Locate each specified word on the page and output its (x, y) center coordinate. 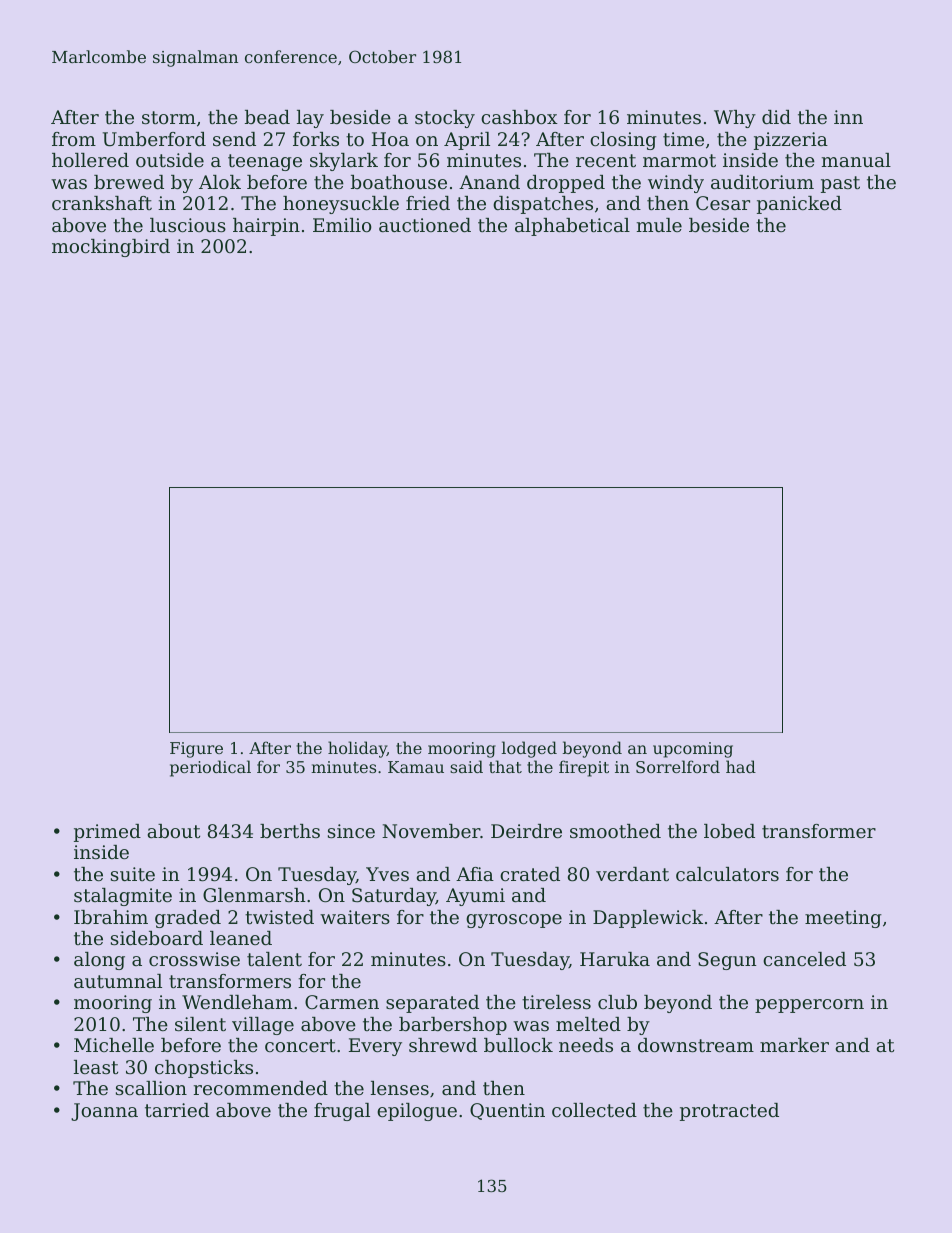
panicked (799, 205)
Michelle (114, 1045)
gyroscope (514, 921)
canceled (804, 959)
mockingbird (111, 248)
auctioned (425, 225)
